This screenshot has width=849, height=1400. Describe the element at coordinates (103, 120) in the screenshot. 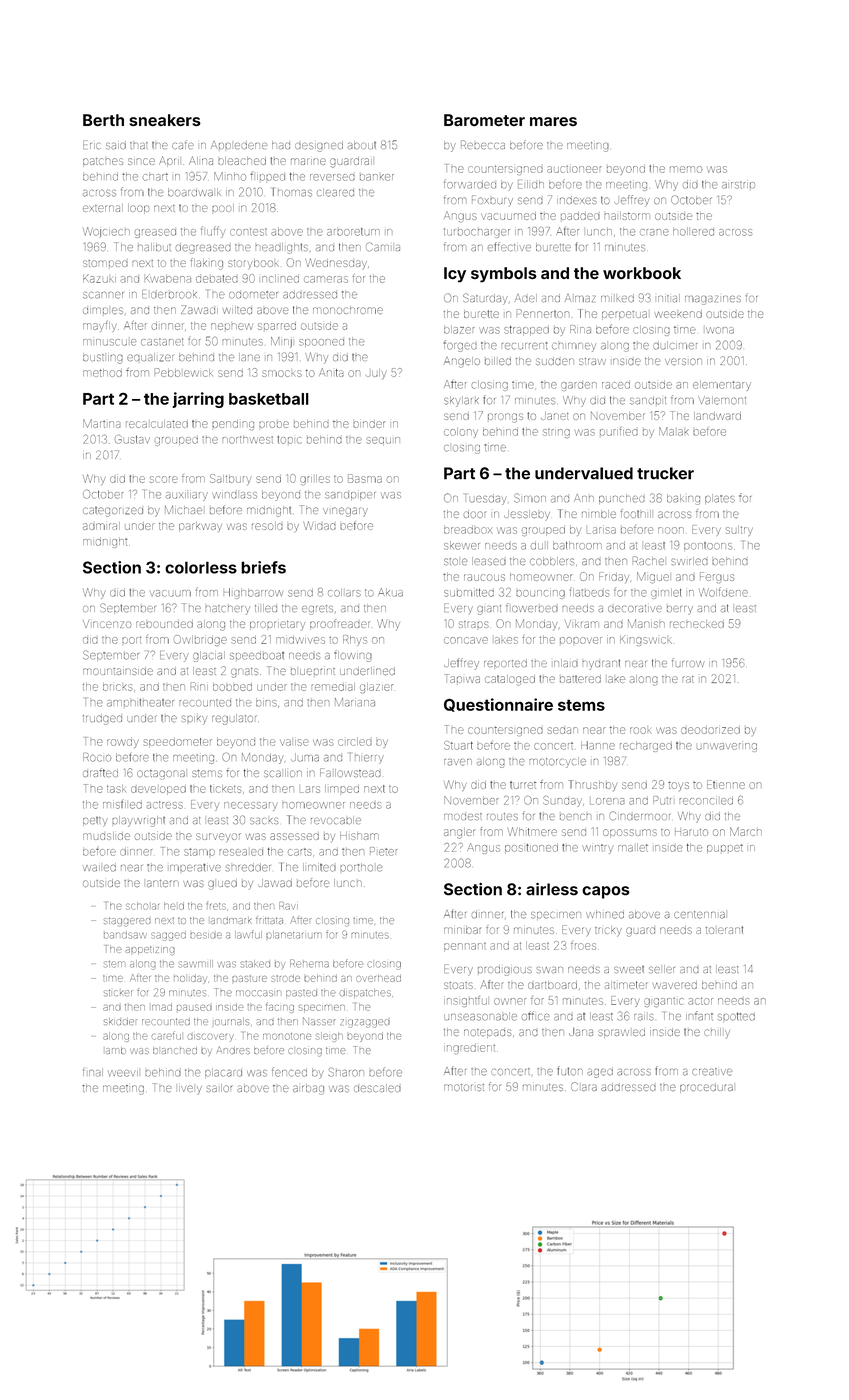

I see `Berth` at that location.
